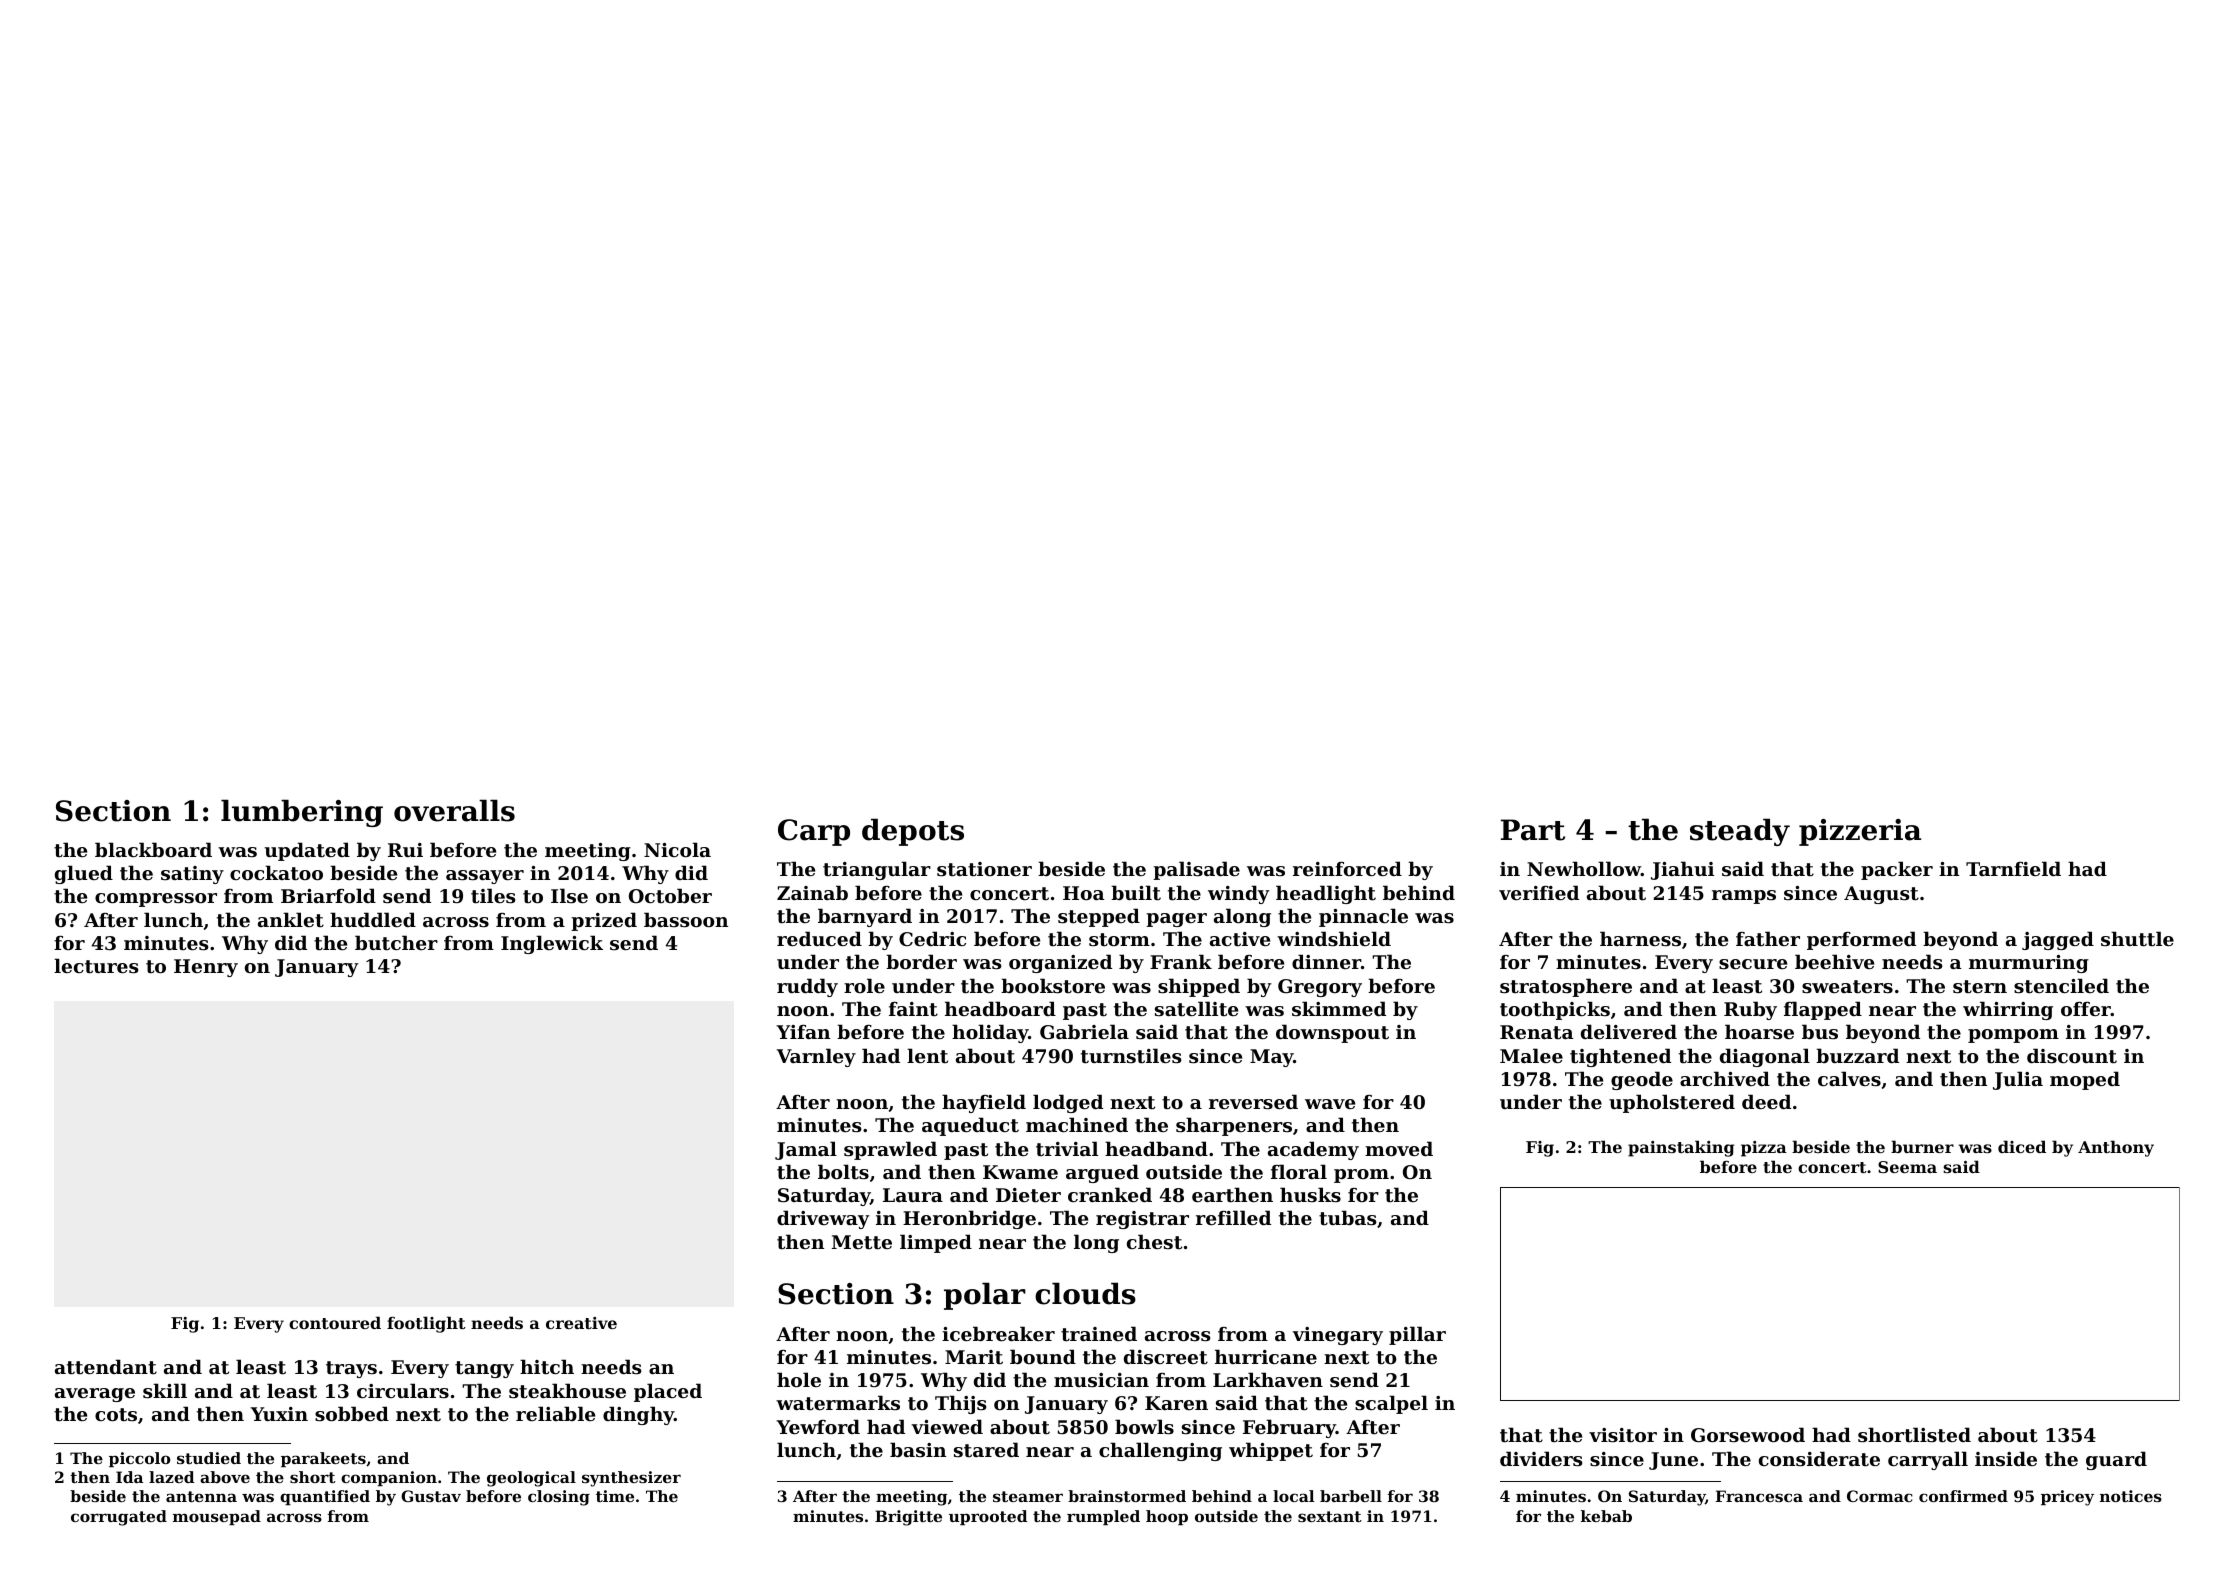 This image has height=1580, width=2234. Describe the element at coordinates (816, 1057) in the image. I see `Varnley` at that location.
